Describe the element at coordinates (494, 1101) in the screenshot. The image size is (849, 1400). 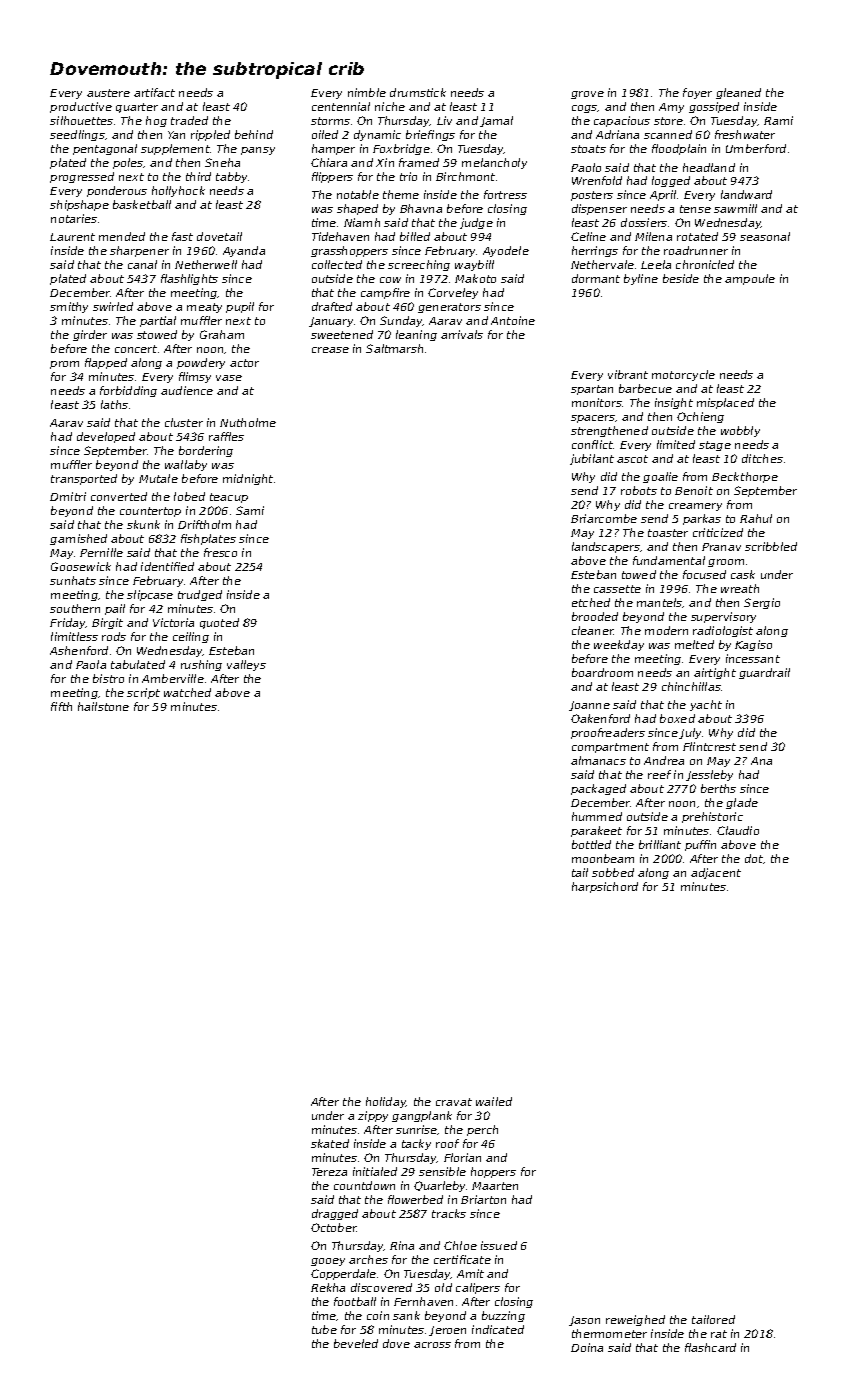
I see `wailed` at that location.
